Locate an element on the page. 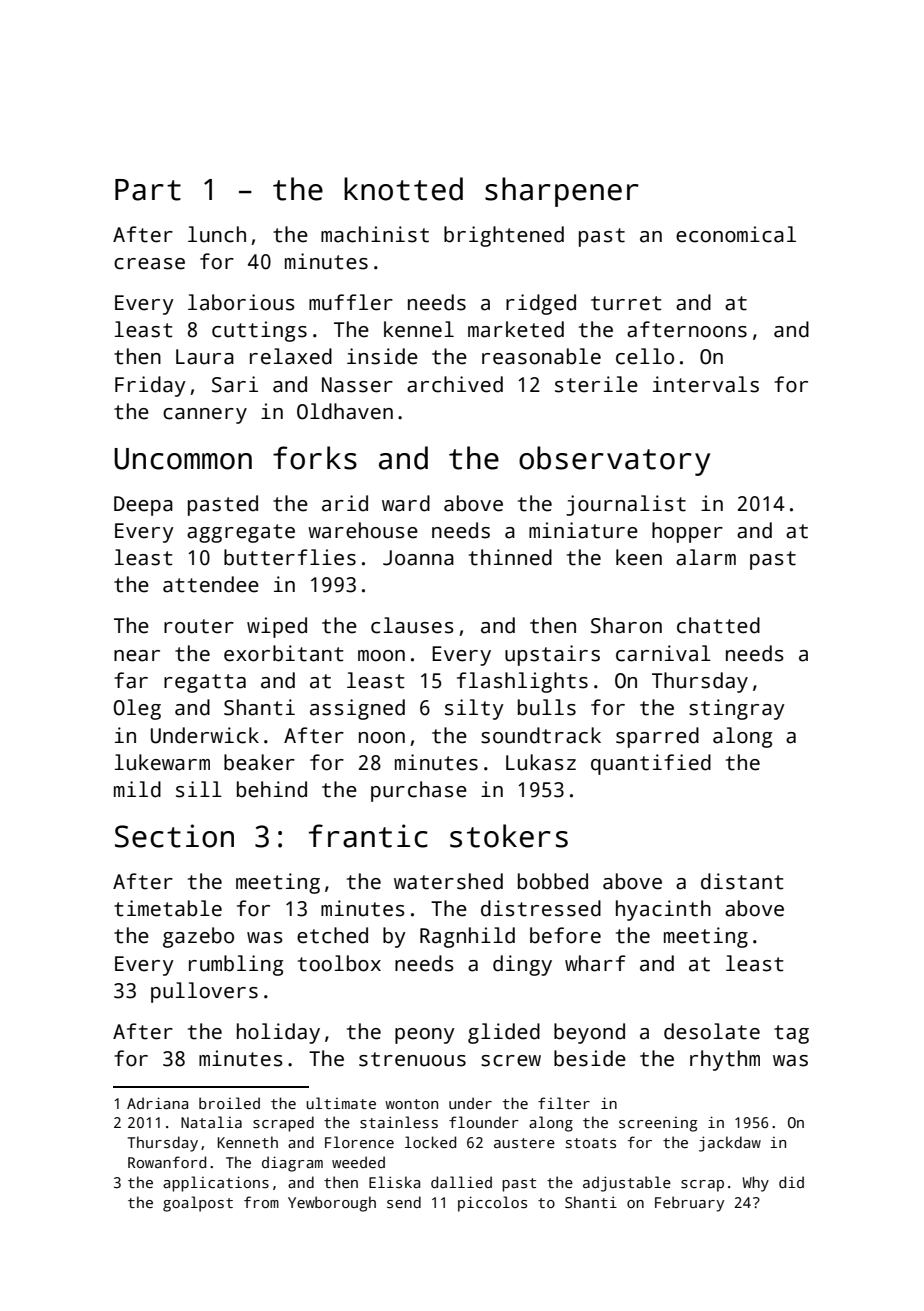 The image size is (924, 1311). hyacinth is located at coordinates (663, 910).
